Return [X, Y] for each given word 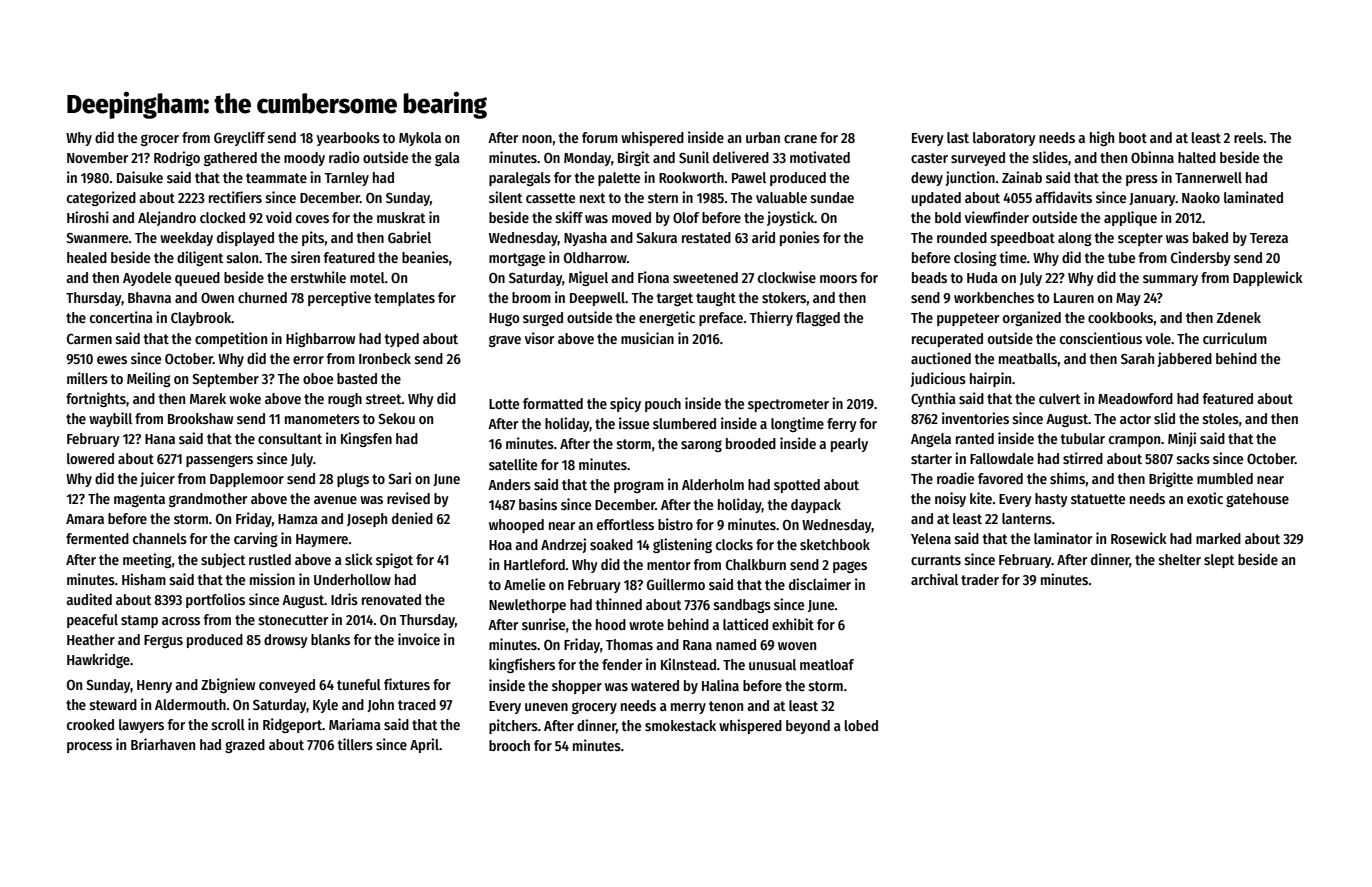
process [89, 747]
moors [838, 279]
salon [242, 257]
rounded [962, 237]
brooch [509, 745]
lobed [861, 725]
